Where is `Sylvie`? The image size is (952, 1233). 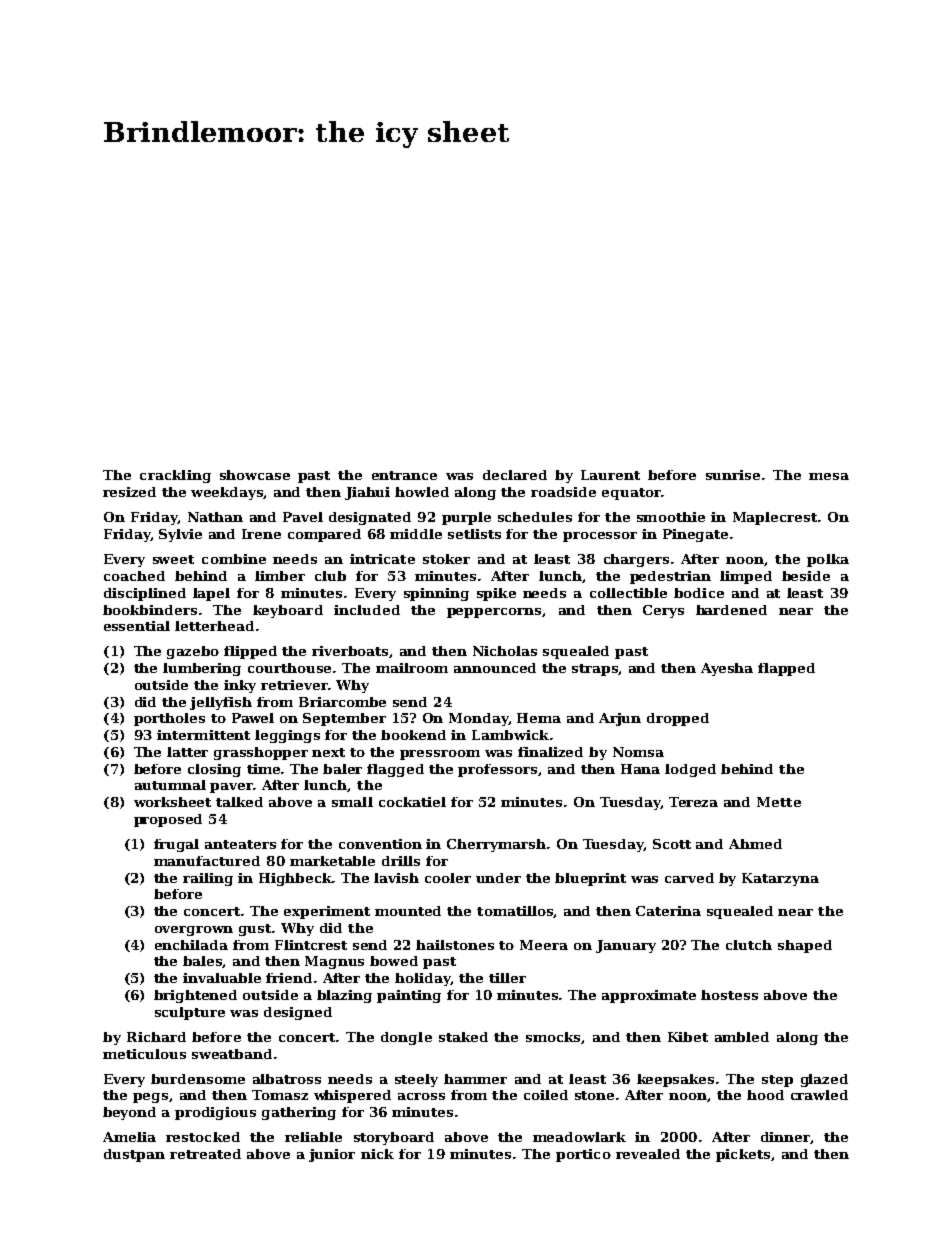
Sylvie is located at coordinates (180, 535).
